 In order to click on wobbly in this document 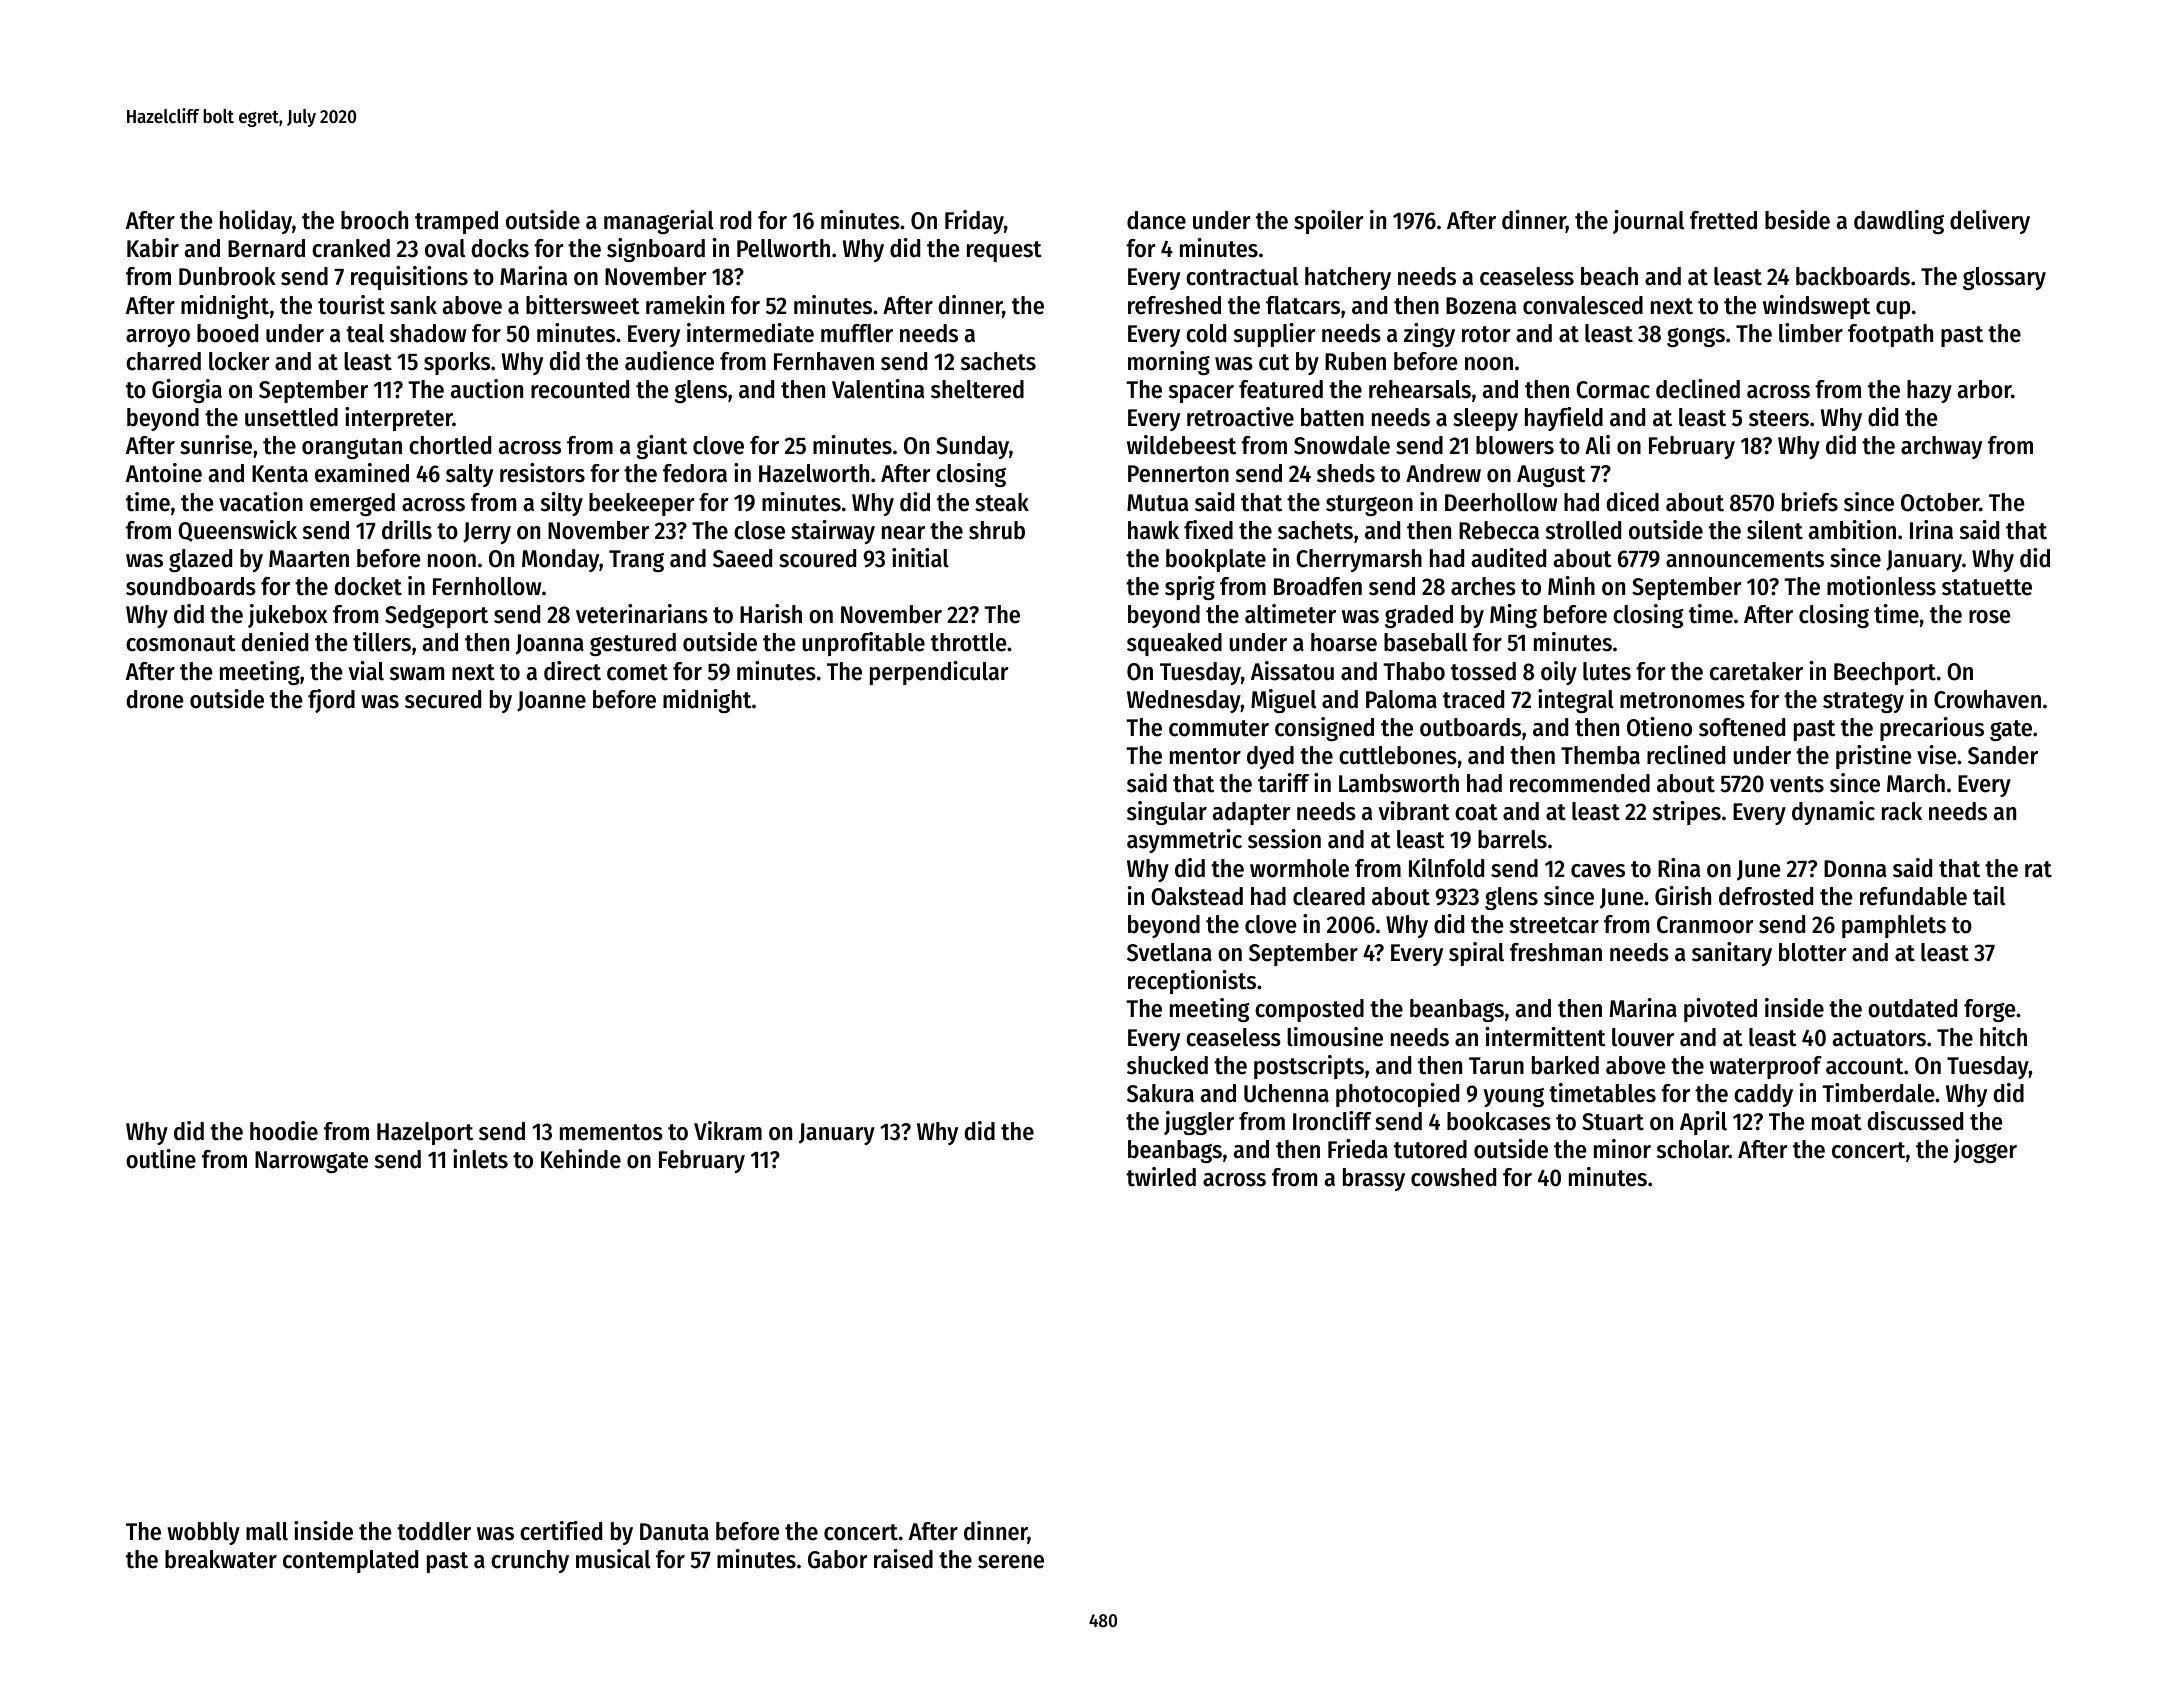, I will do `click(203, 1533)`.
